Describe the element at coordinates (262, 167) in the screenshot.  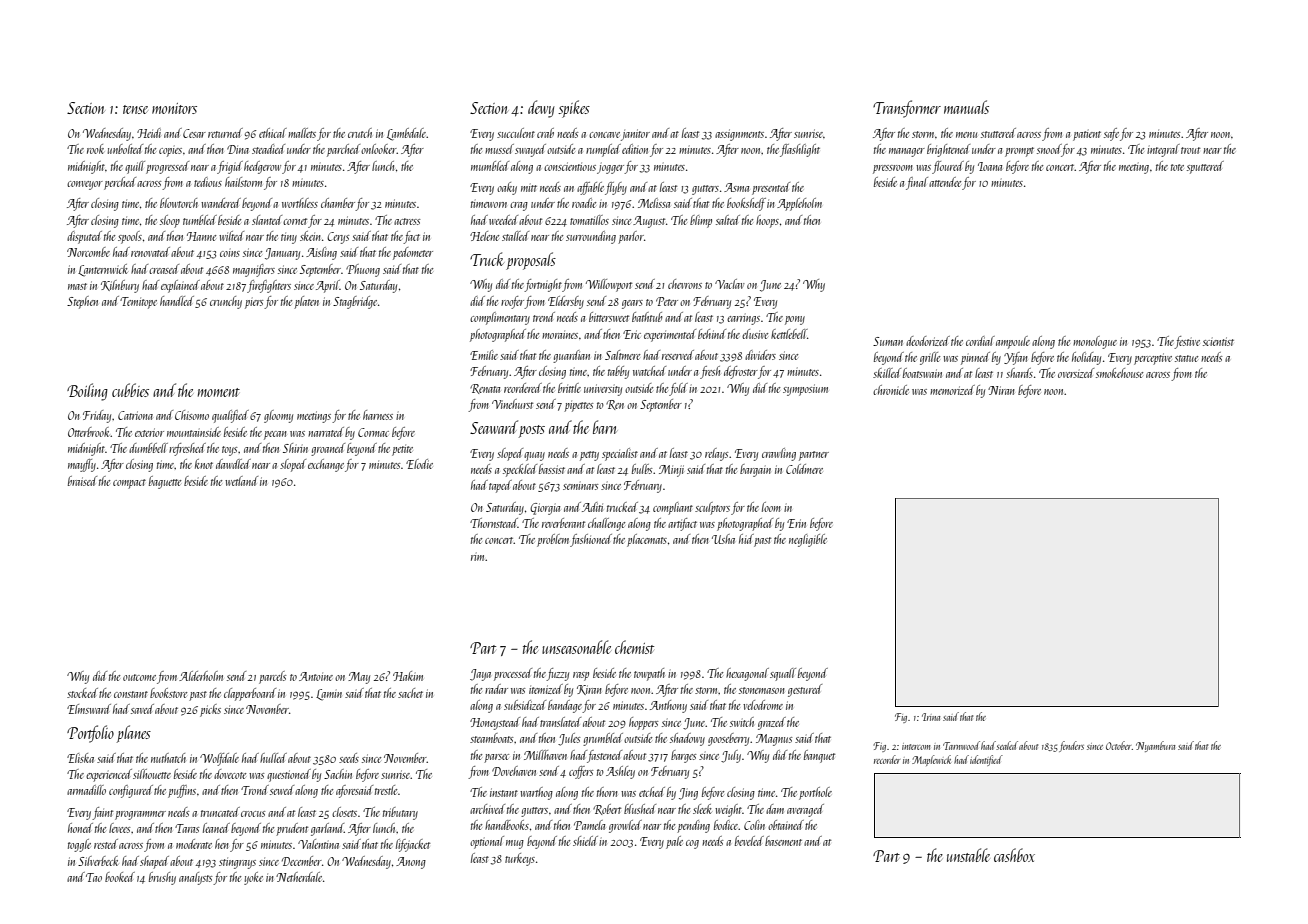
I see `hedgerow` at that location.
